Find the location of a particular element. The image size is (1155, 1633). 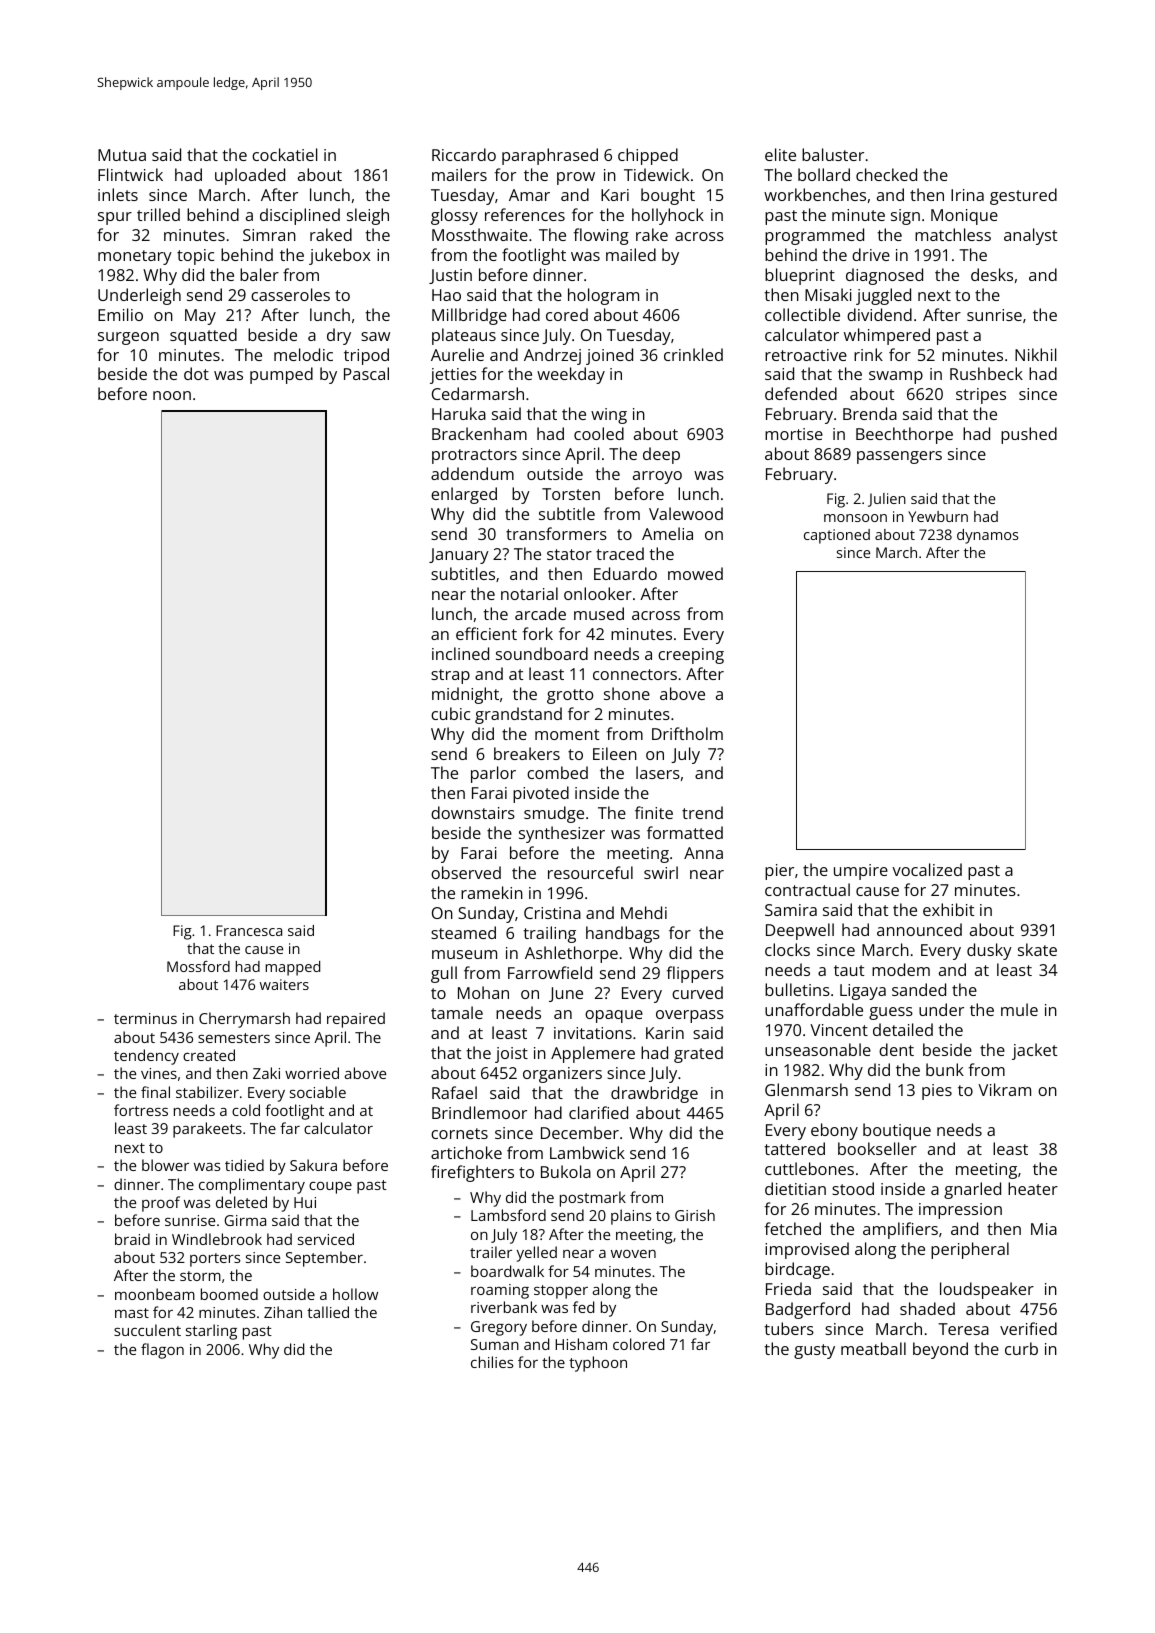

pies is located at coordinates (937, 1092).
